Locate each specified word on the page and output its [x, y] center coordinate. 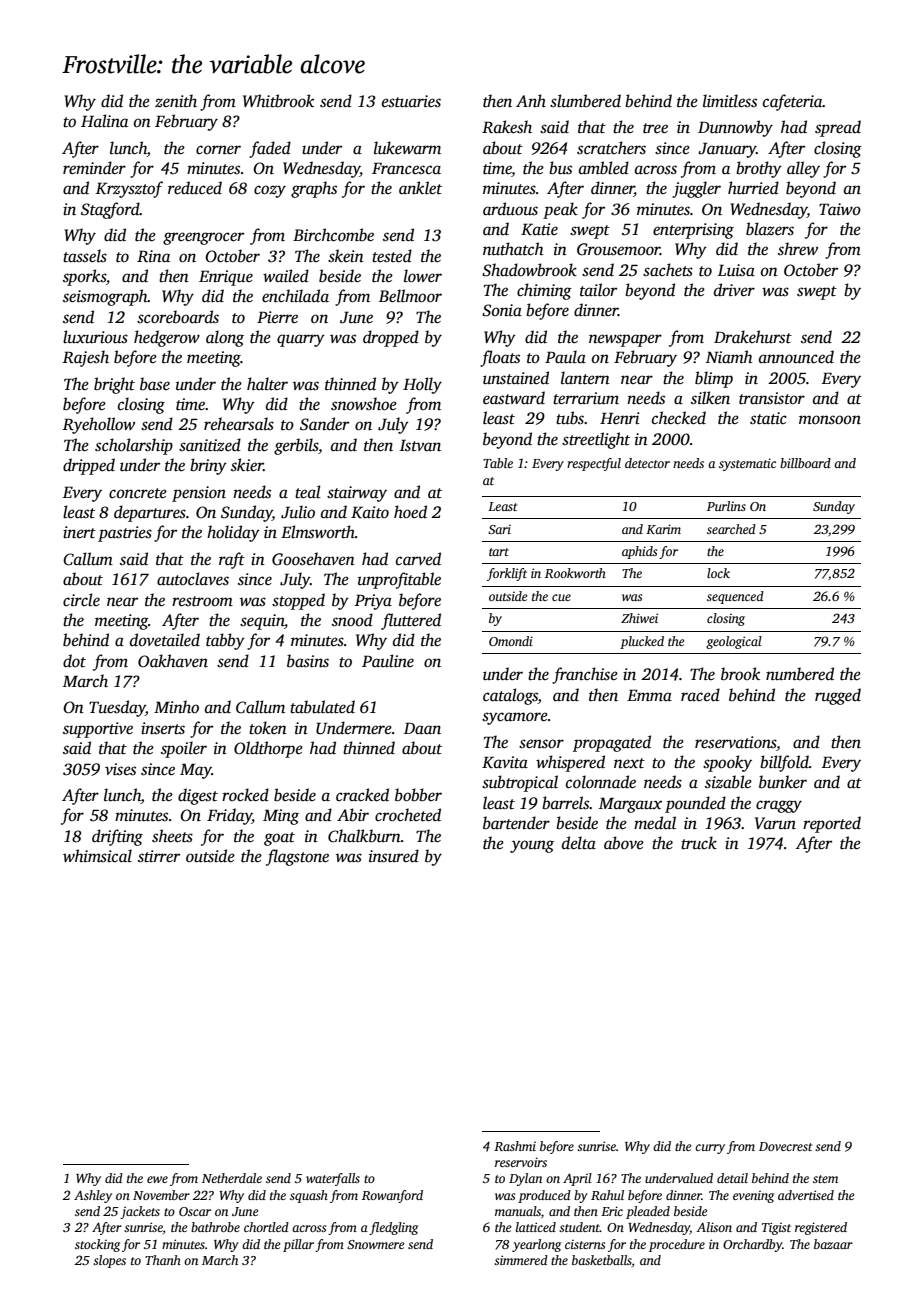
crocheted [408, 815]
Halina [104, 121]
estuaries [411, 101]
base [155, 384]
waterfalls [333, 1179]
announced [796, 357]
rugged [838, 696]
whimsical [97, 856]
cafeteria [793, 102]
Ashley [93, 1196]
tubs [570, 418]
